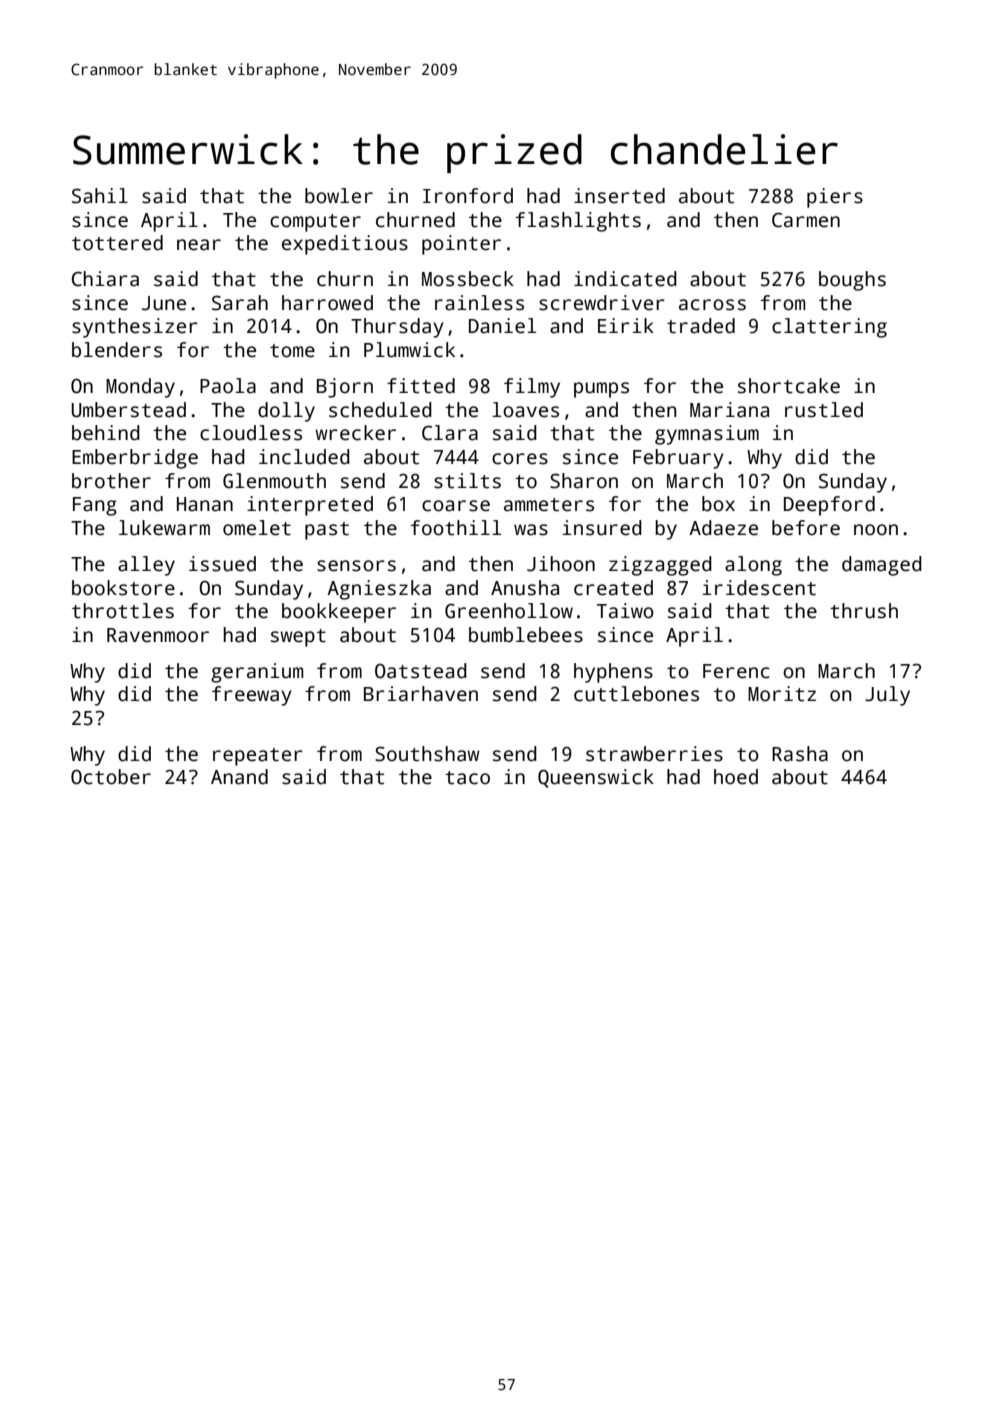 This screenshot has height=1414, width=995. I want to click on Sahil, so click(100, 196).
